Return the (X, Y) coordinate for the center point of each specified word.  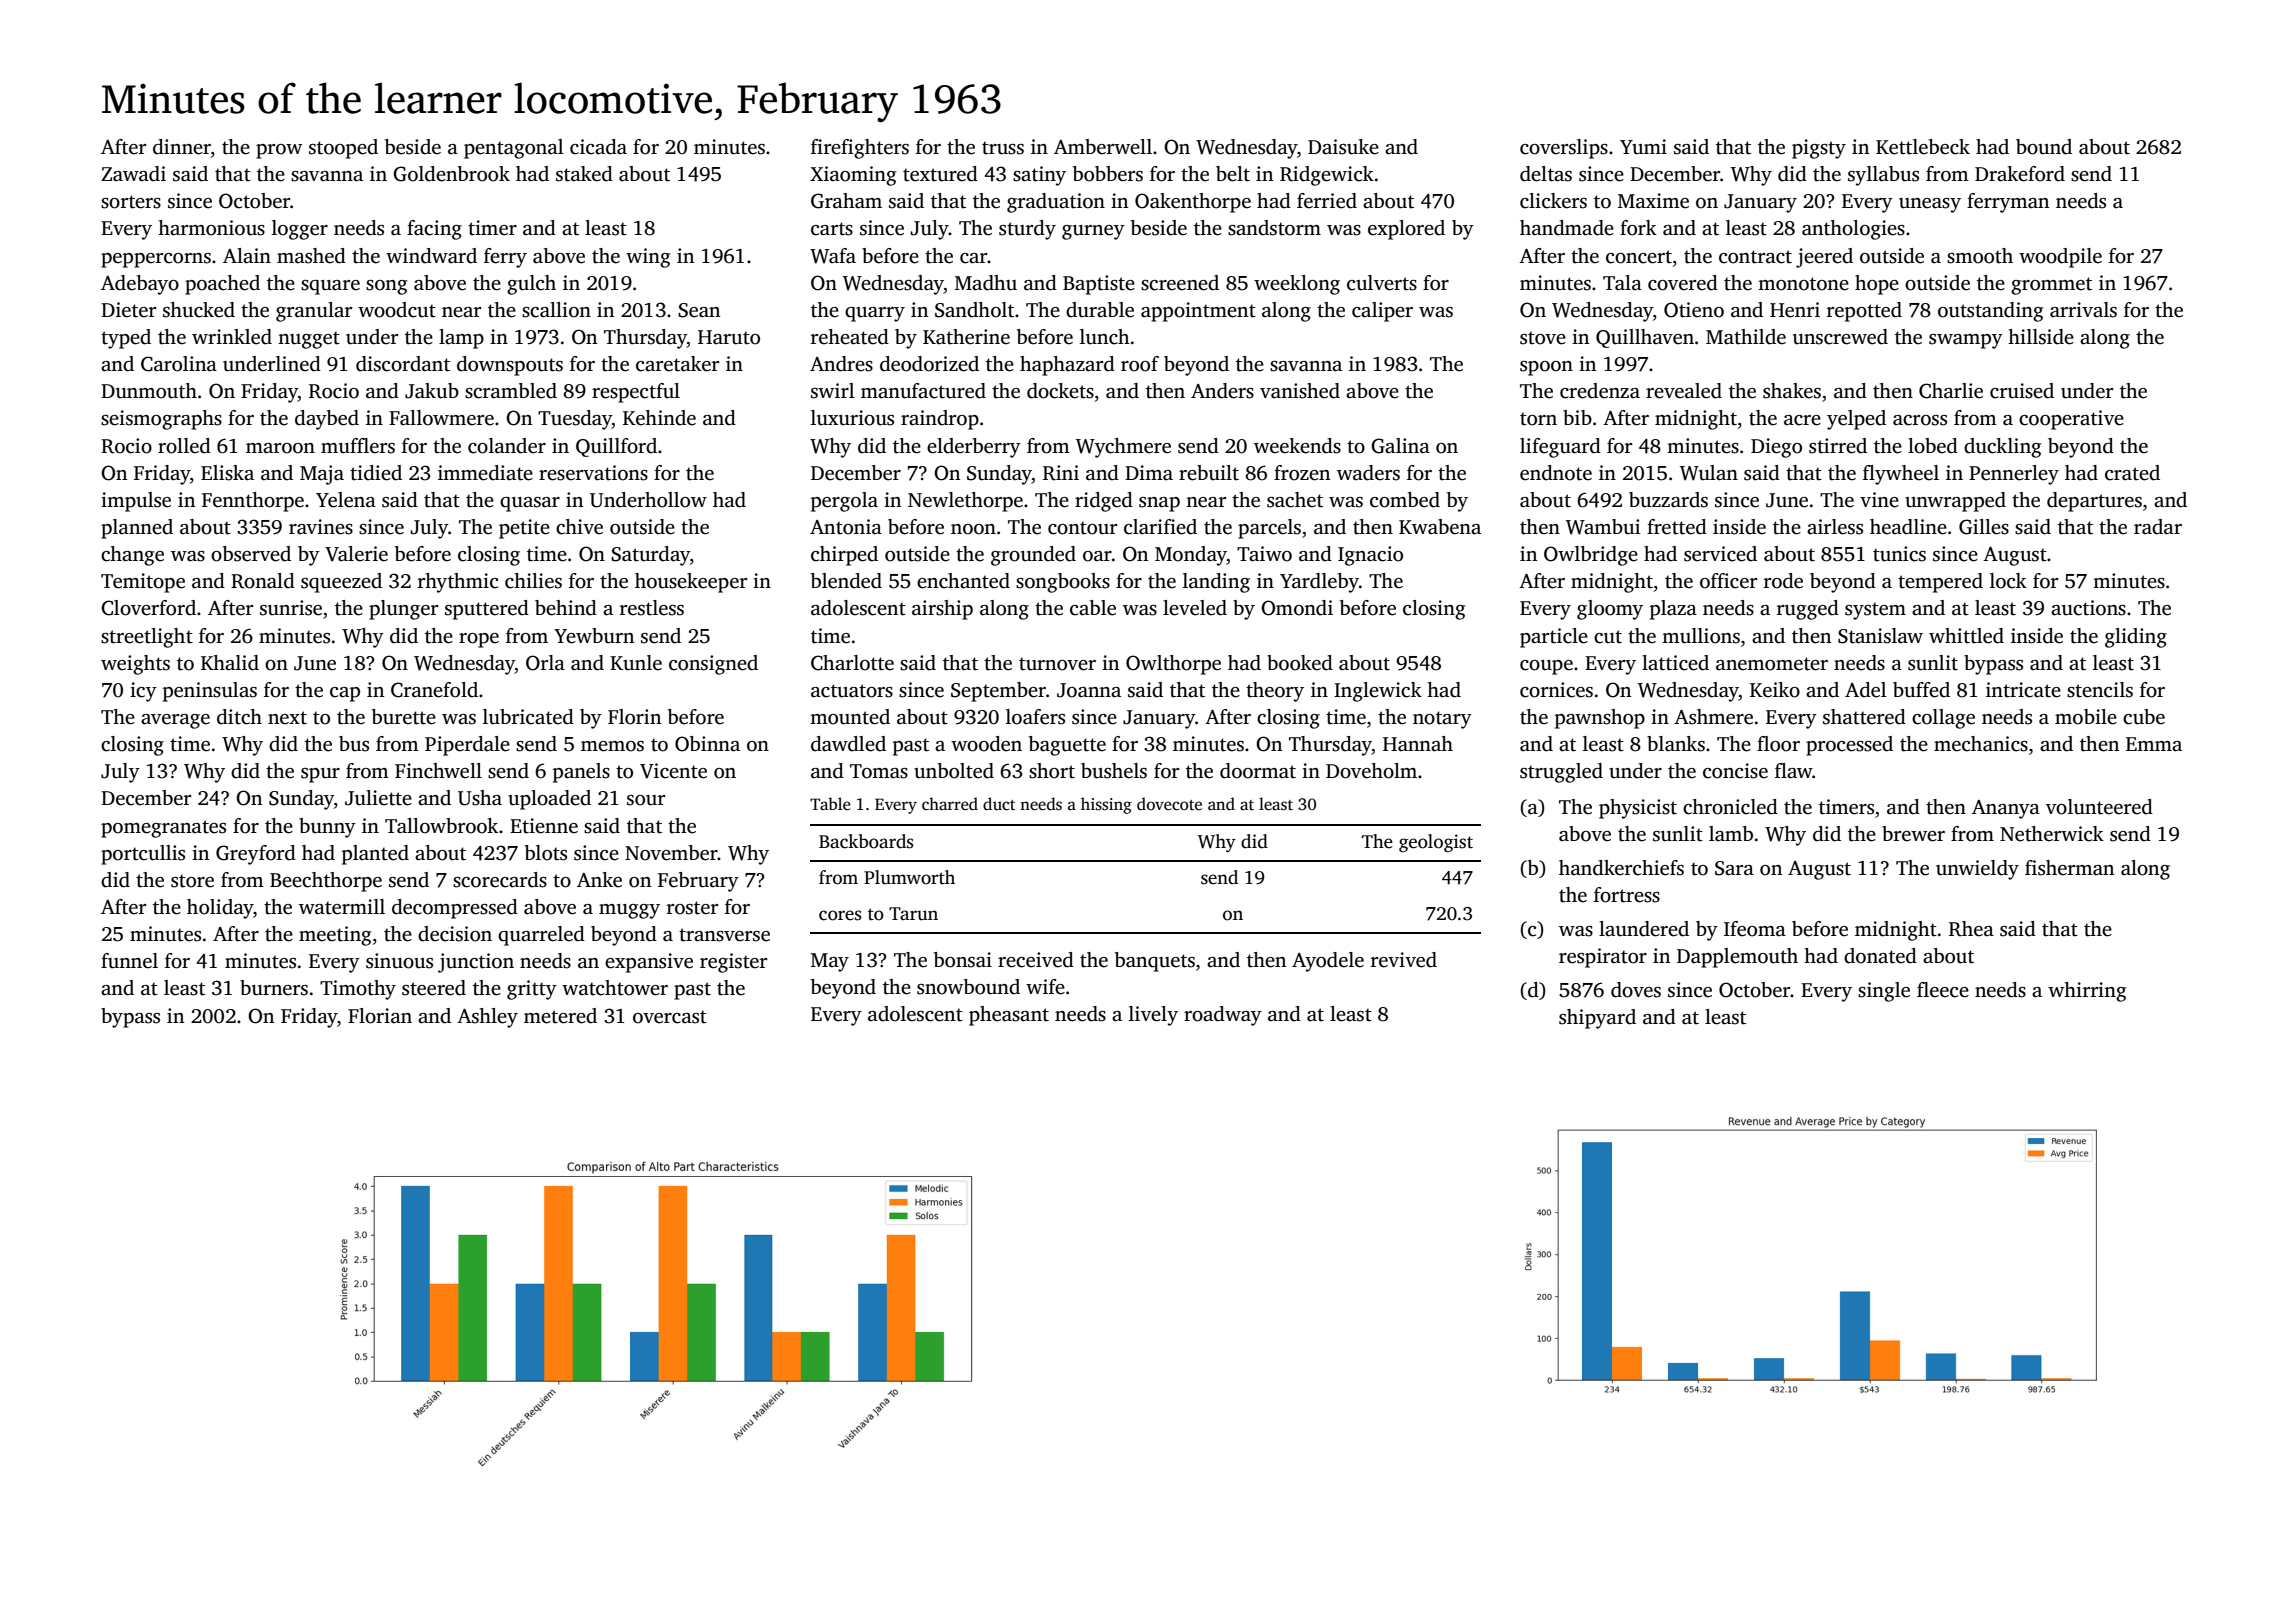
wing (648, 258)
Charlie (1951, 391)
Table (830, 803)
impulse (136, 502)
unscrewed (1840, 337)
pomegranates (163, 829)
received (1036, 960)
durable (1100, 310)
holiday (220, 909)
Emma (2154, 744)
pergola (844, 502)
